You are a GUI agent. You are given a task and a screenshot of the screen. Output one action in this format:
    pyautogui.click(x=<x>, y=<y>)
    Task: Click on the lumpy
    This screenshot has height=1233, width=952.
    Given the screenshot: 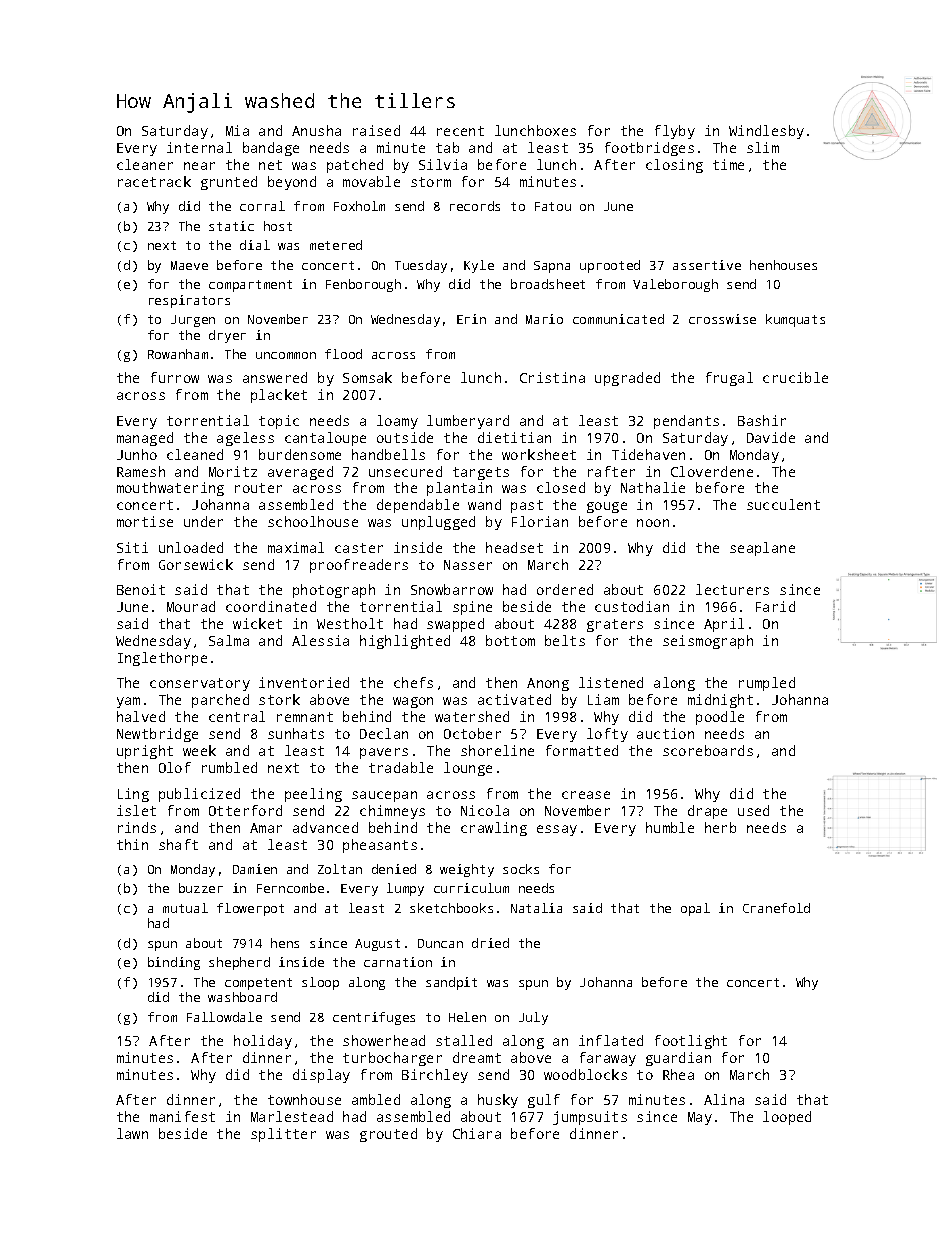 What is the action you would take?
    pyautogui.click(x=405, y=889)
